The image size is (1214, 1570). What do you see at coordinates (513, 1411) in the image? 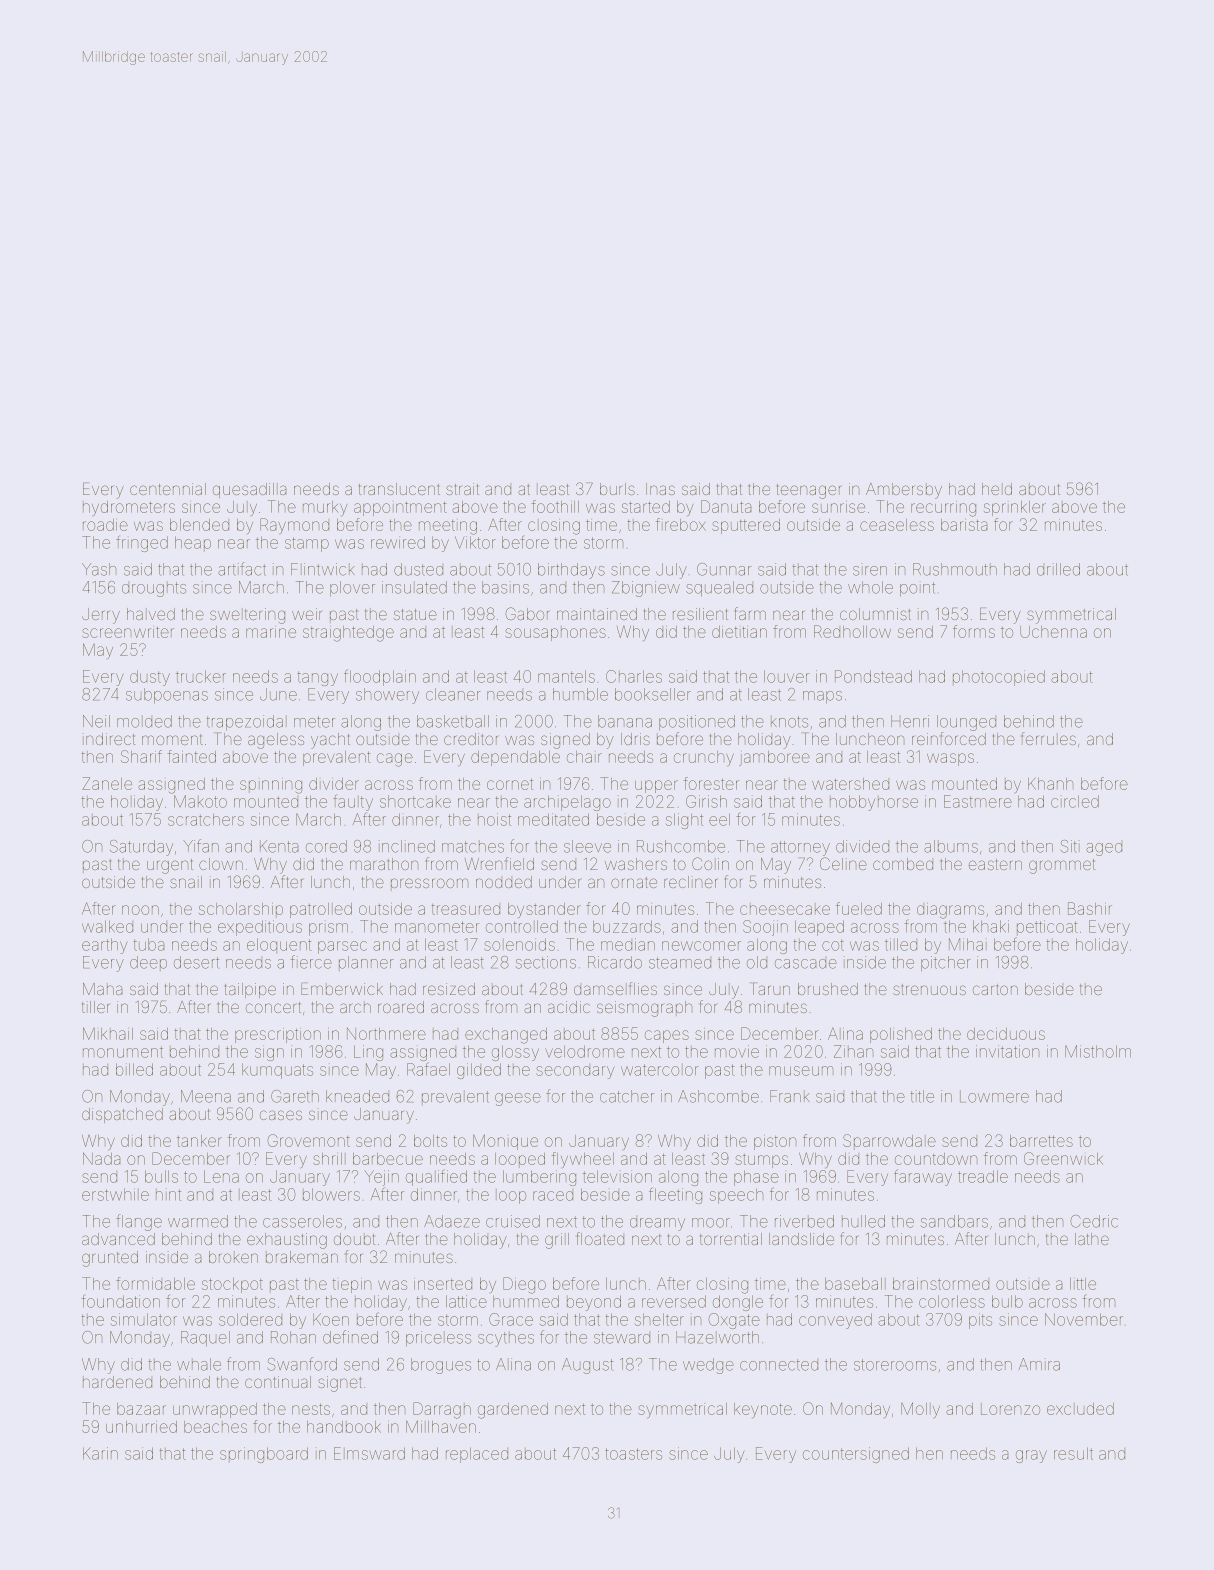
I see `gardened` at bounding box center [513, 1411].
